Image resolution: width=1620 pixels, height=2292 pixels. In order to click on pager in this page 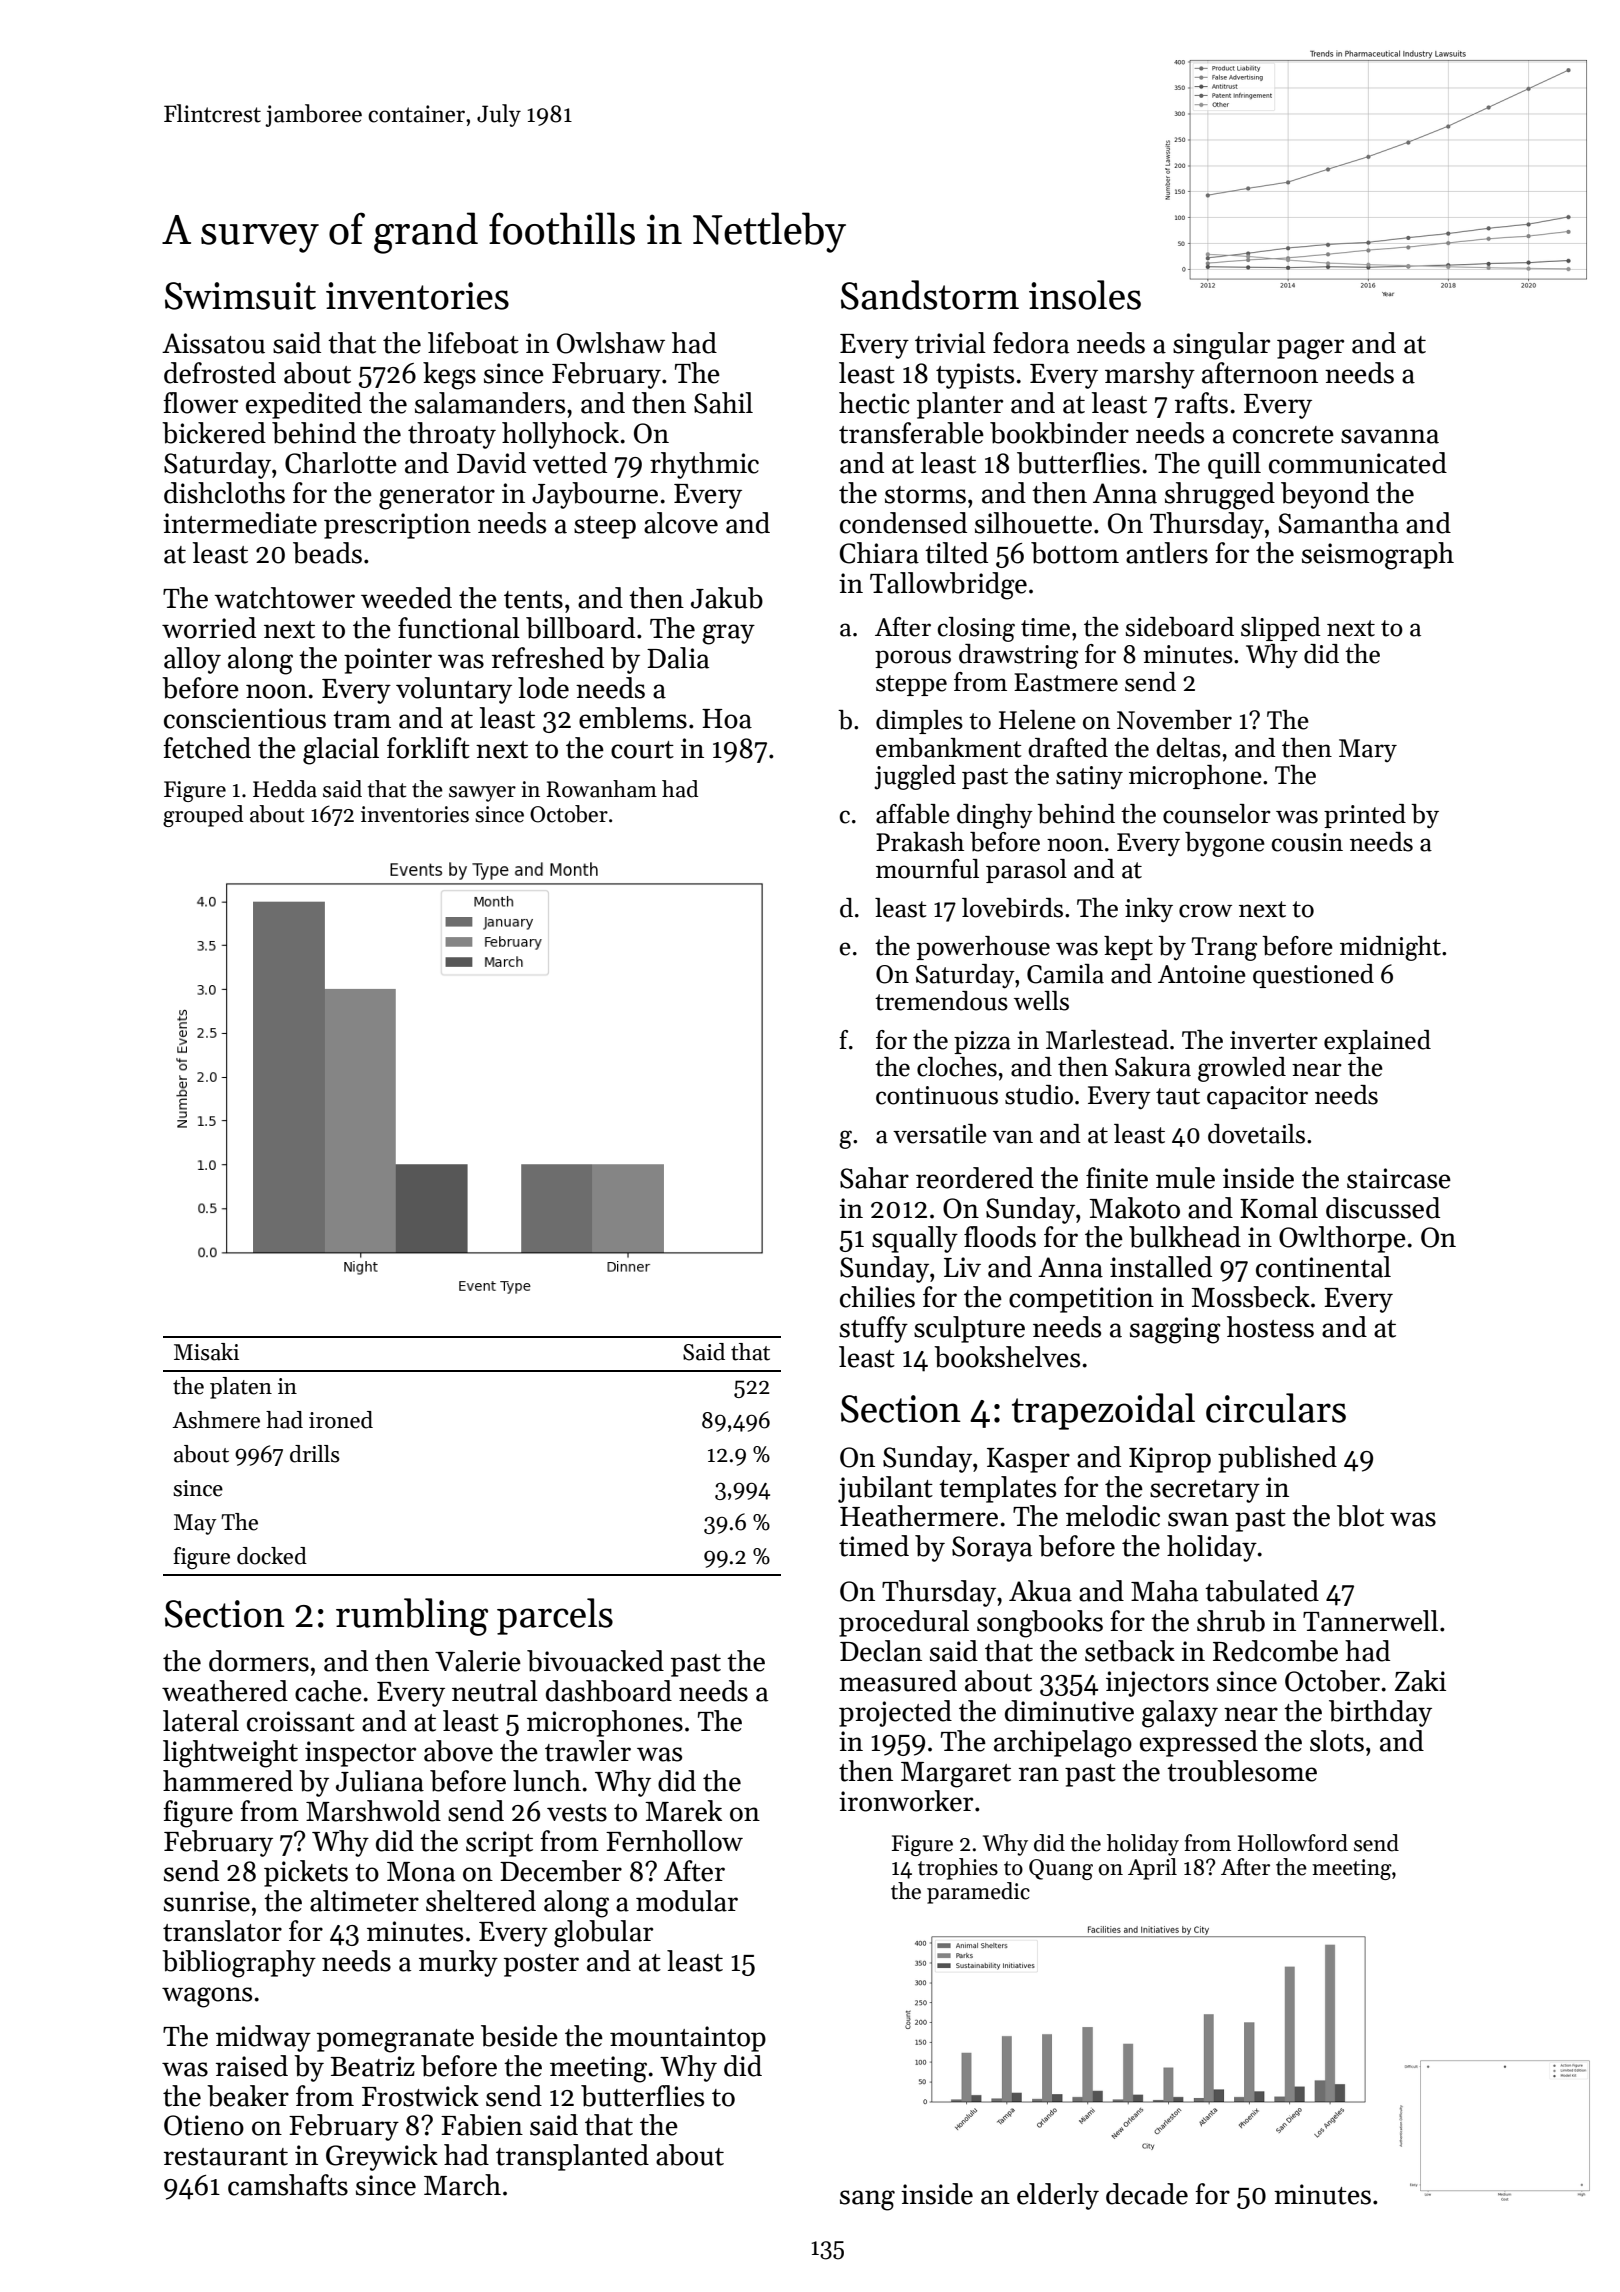, I will do `click(1310, 349)`.
